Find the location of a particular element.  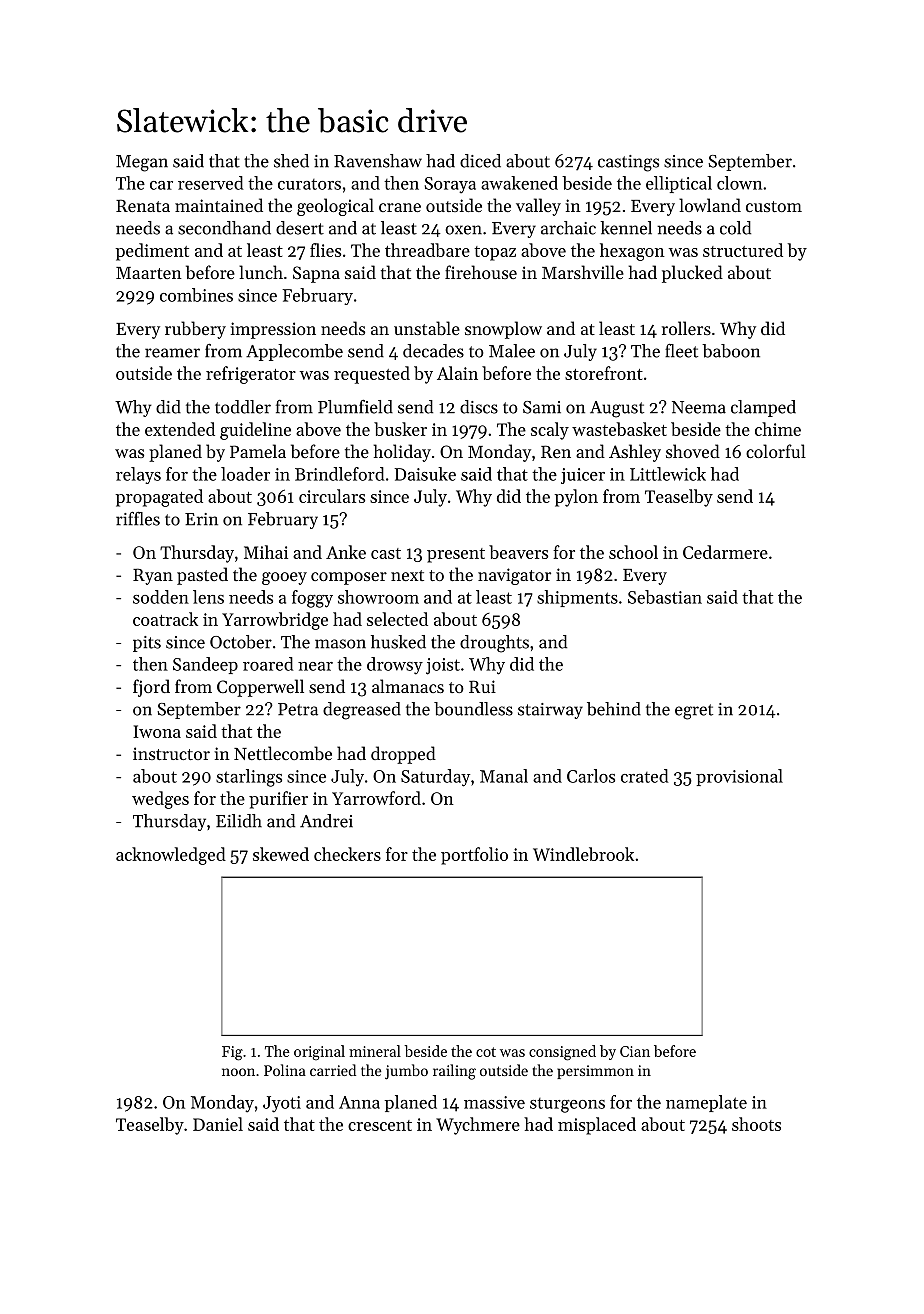

extended is located at coordinates (180, 429).
